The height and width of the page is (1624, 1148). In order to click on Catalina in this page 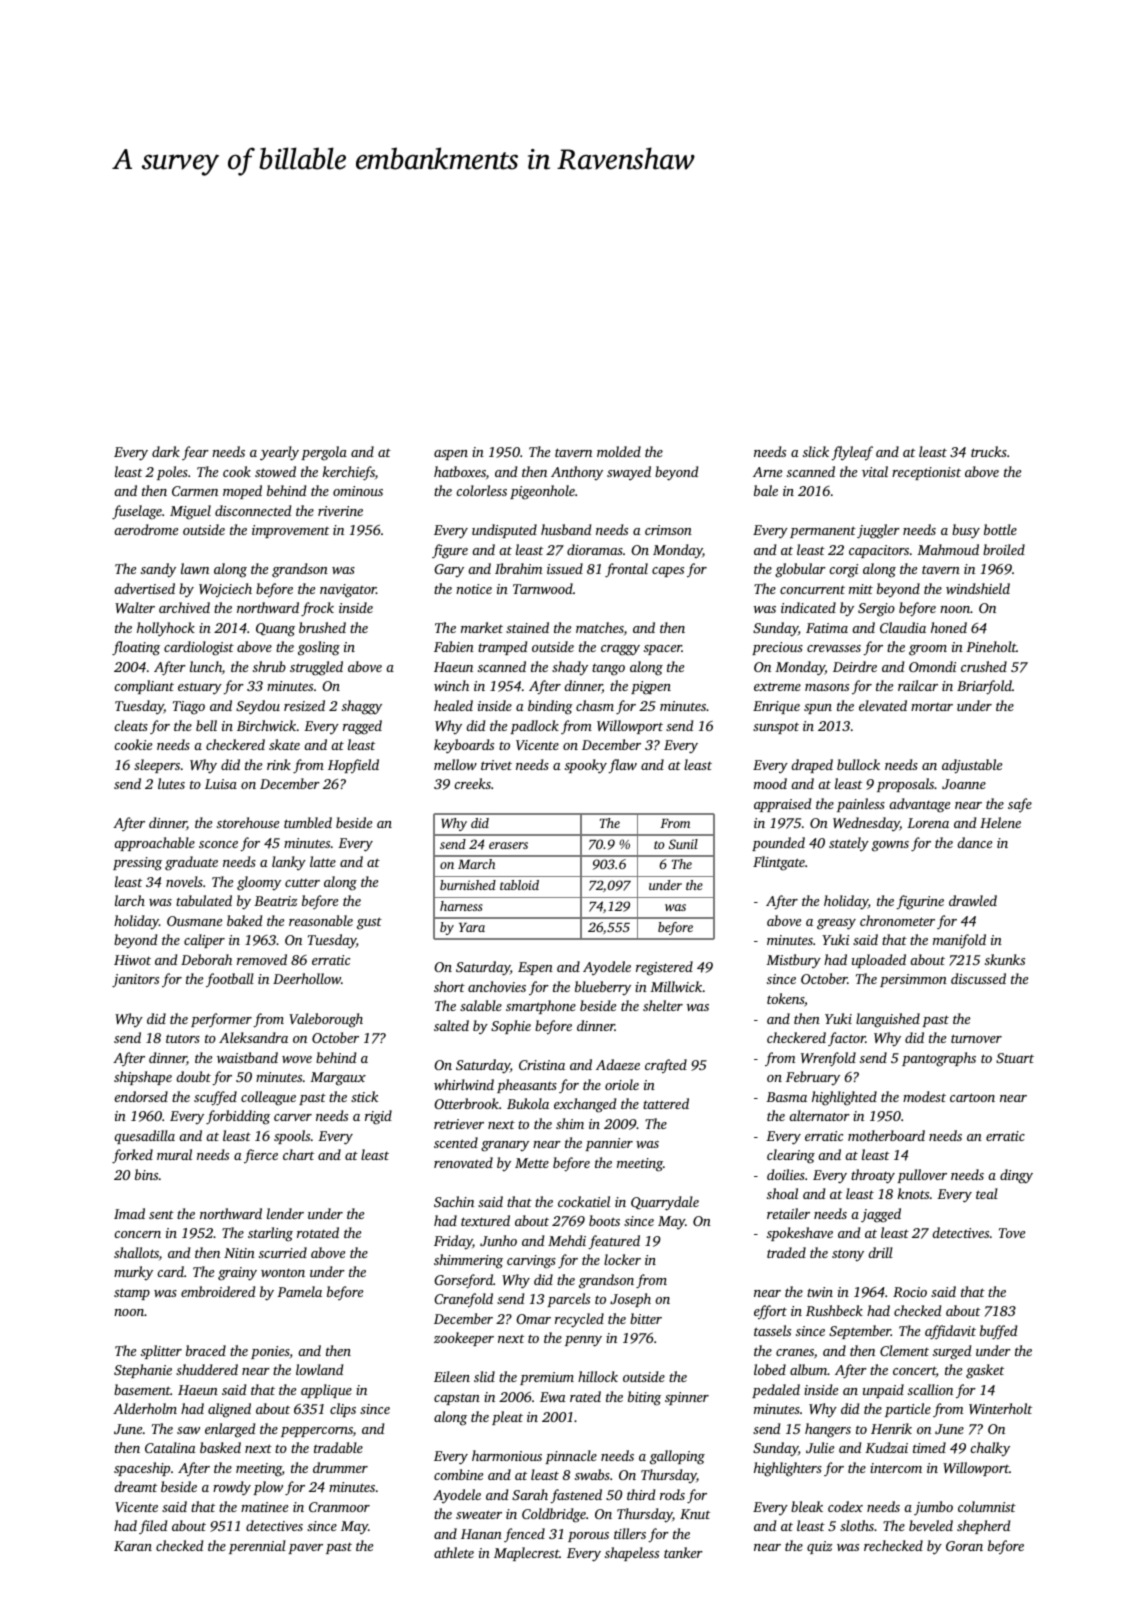, I will do `click(170, 1447)`.
